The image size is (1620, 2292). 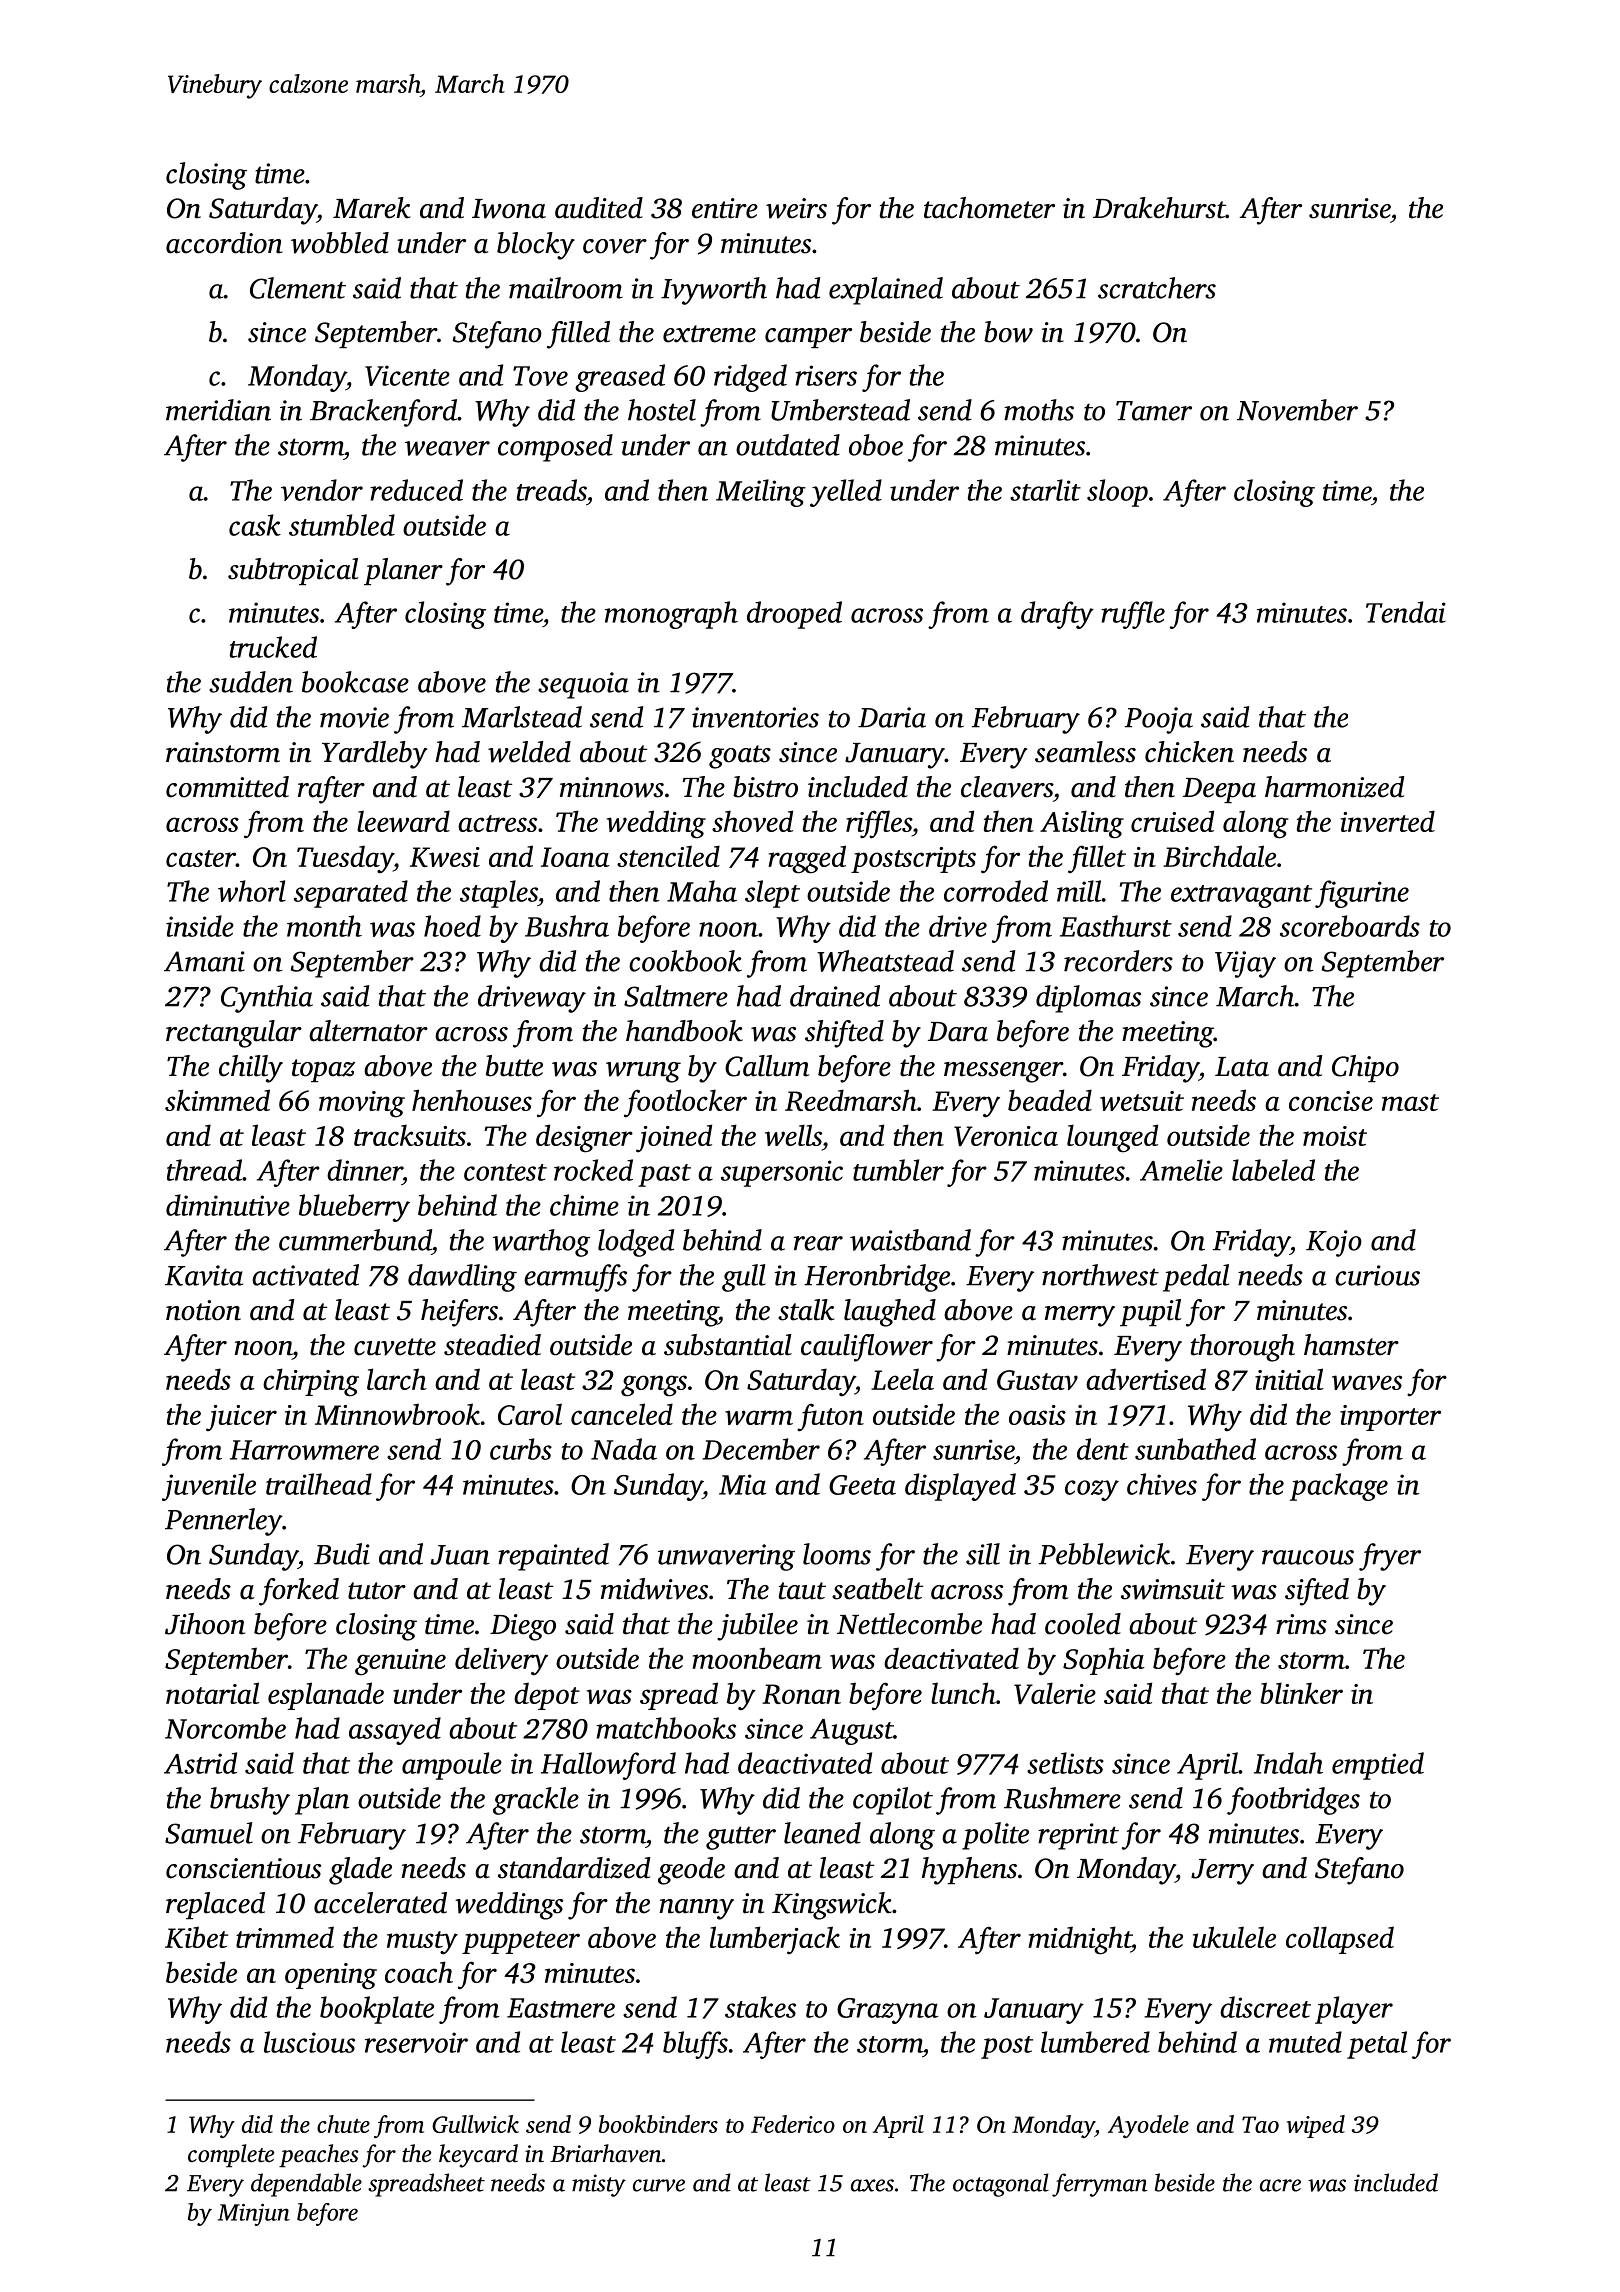 I want to click on Yardleby, so click(x=374, y=755).
